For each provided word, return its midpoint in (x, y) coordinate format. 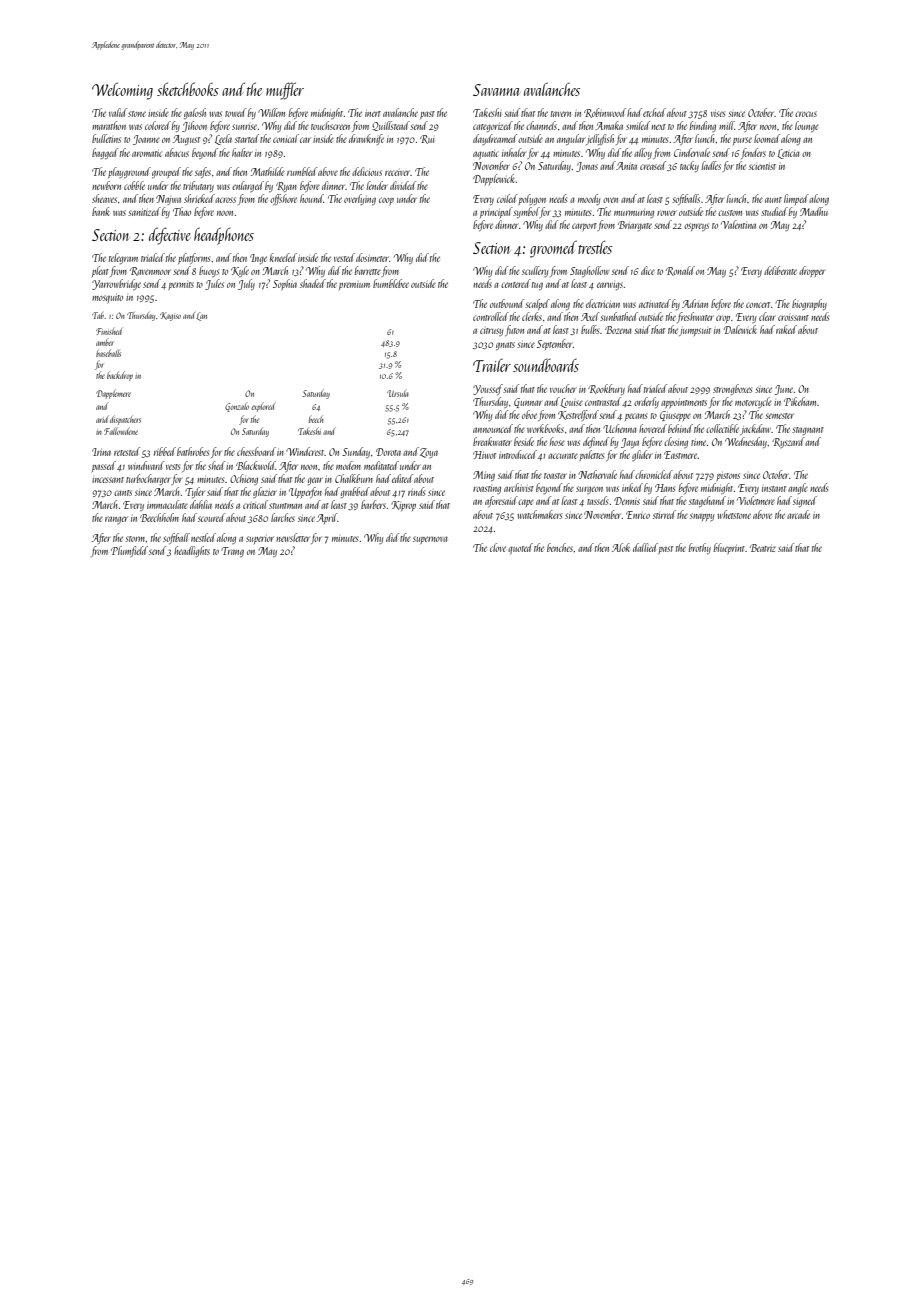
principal (496, 212)
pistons (728, 477)
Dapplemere (113, 394)
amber (104, 342)
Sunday (356, 452)
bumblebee (391, 283)
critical (255, 504)
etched (654, 112)
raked (786, 329)
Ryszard (789, 442)
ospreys (696, 227)
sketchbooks (188, 89)
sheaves (104, 198)
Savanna (496, 90)
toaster (555, 476)
